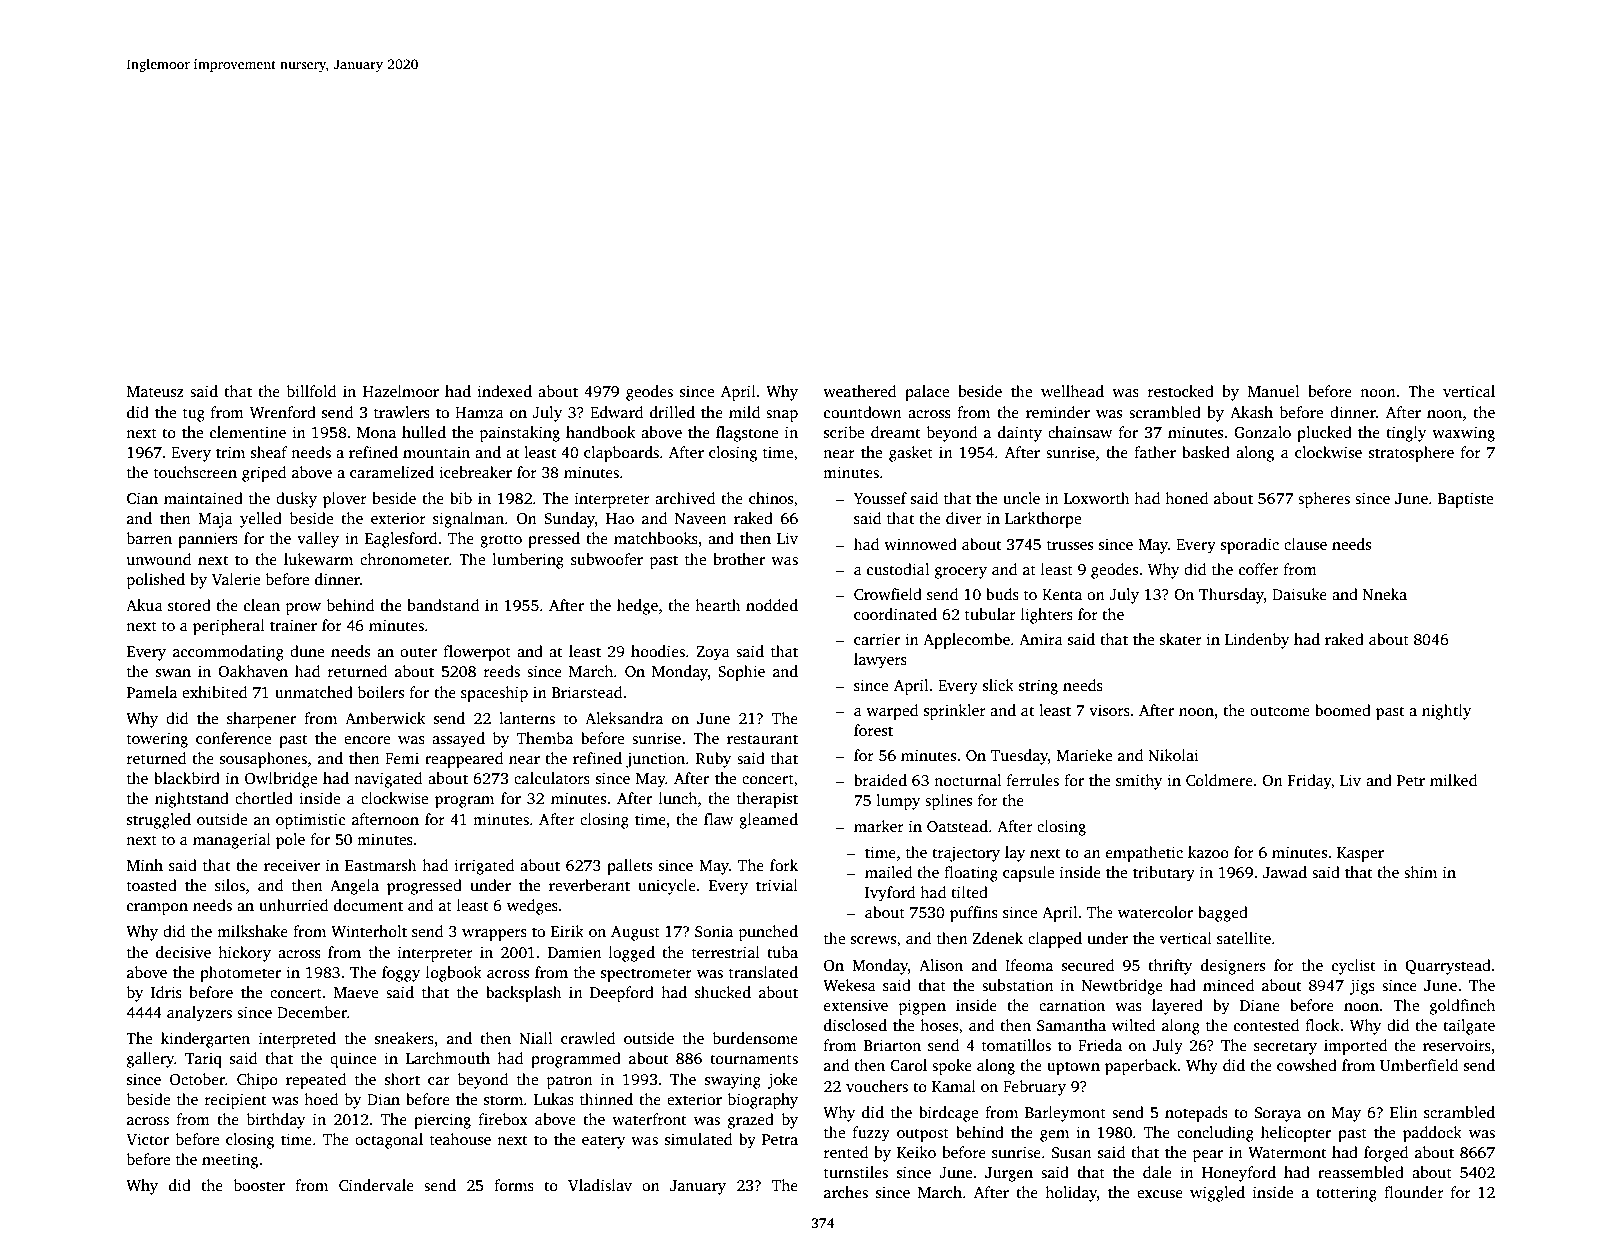 Image resolution: width=1622 pixels, height=1253 pixels. Describe the element at coordinates (307, 651) in the image. I see `dune` at that location.
